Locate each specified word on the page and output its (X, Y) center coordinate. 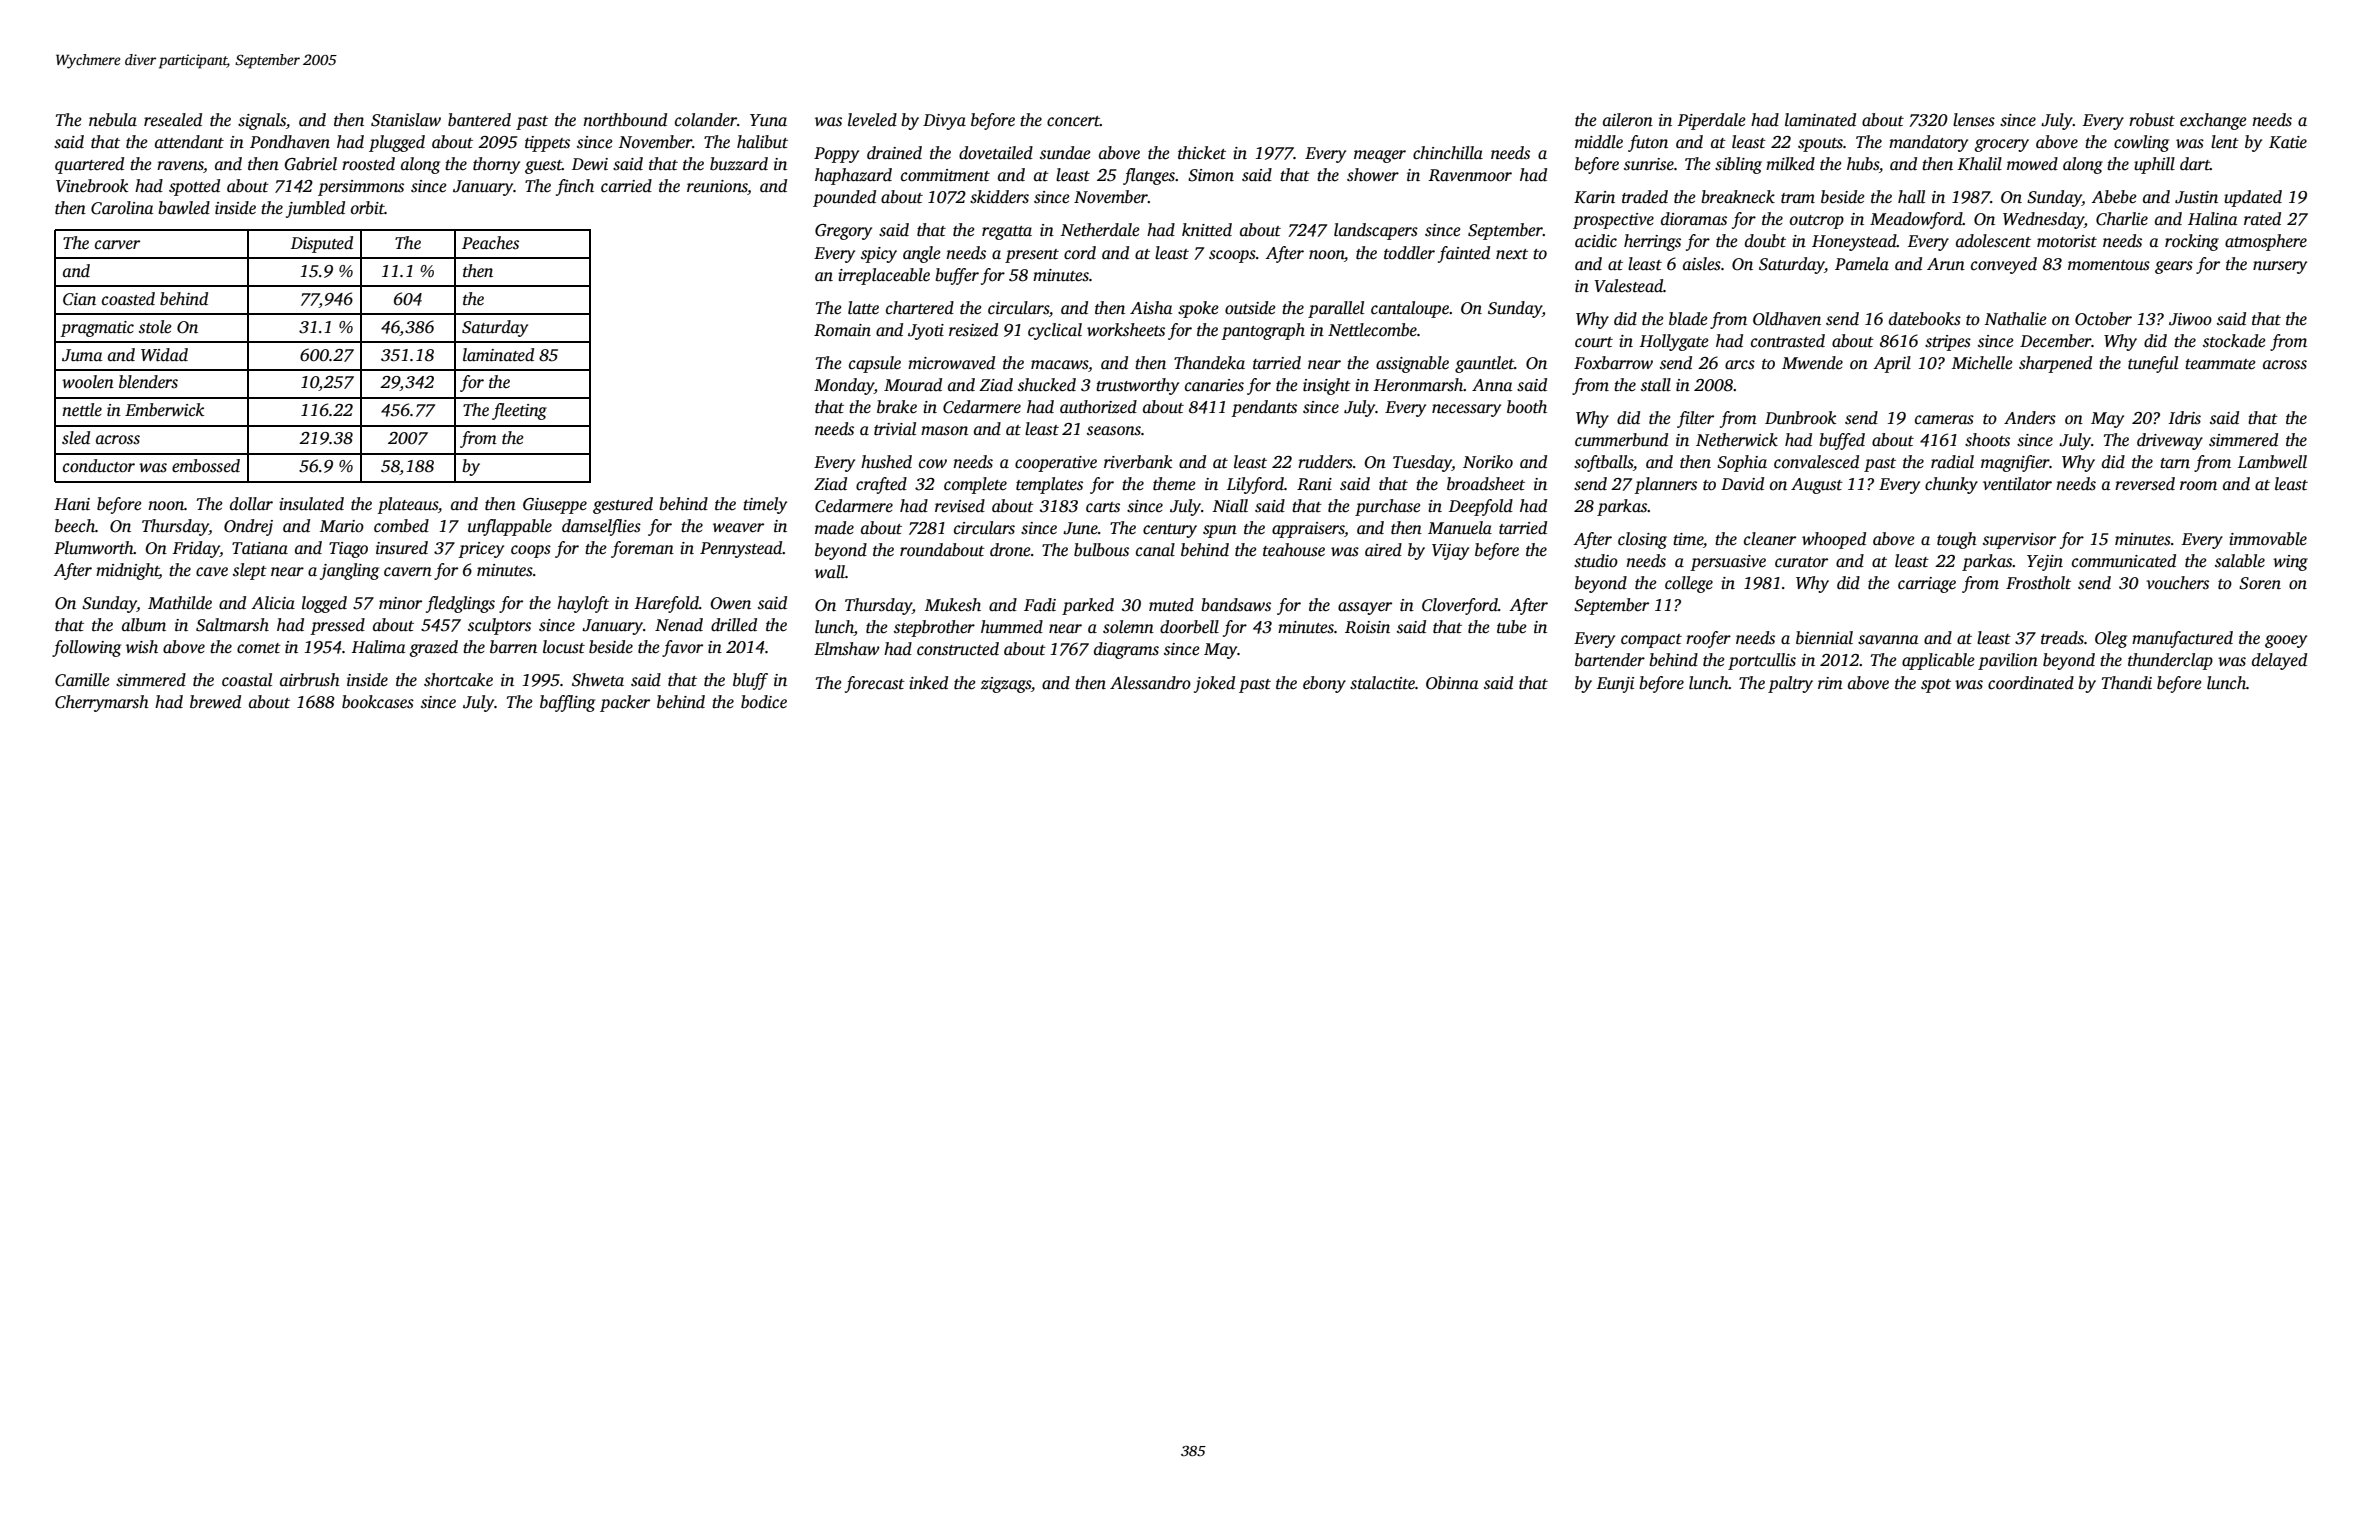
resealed (173, 120)
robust (2152, 120)
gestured (623, 505)
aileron (1628, 120)
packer (625, 703)
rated (2262, 219)
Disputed (322, 244)
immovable (2268, 539)
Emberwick (164, 410)
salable (2240, 561)
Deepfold (1481, 507)
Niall (1230, 506)
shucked (1047, 385)
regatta (1007, 233)
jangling (349, 571)
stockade (2234, 341)
